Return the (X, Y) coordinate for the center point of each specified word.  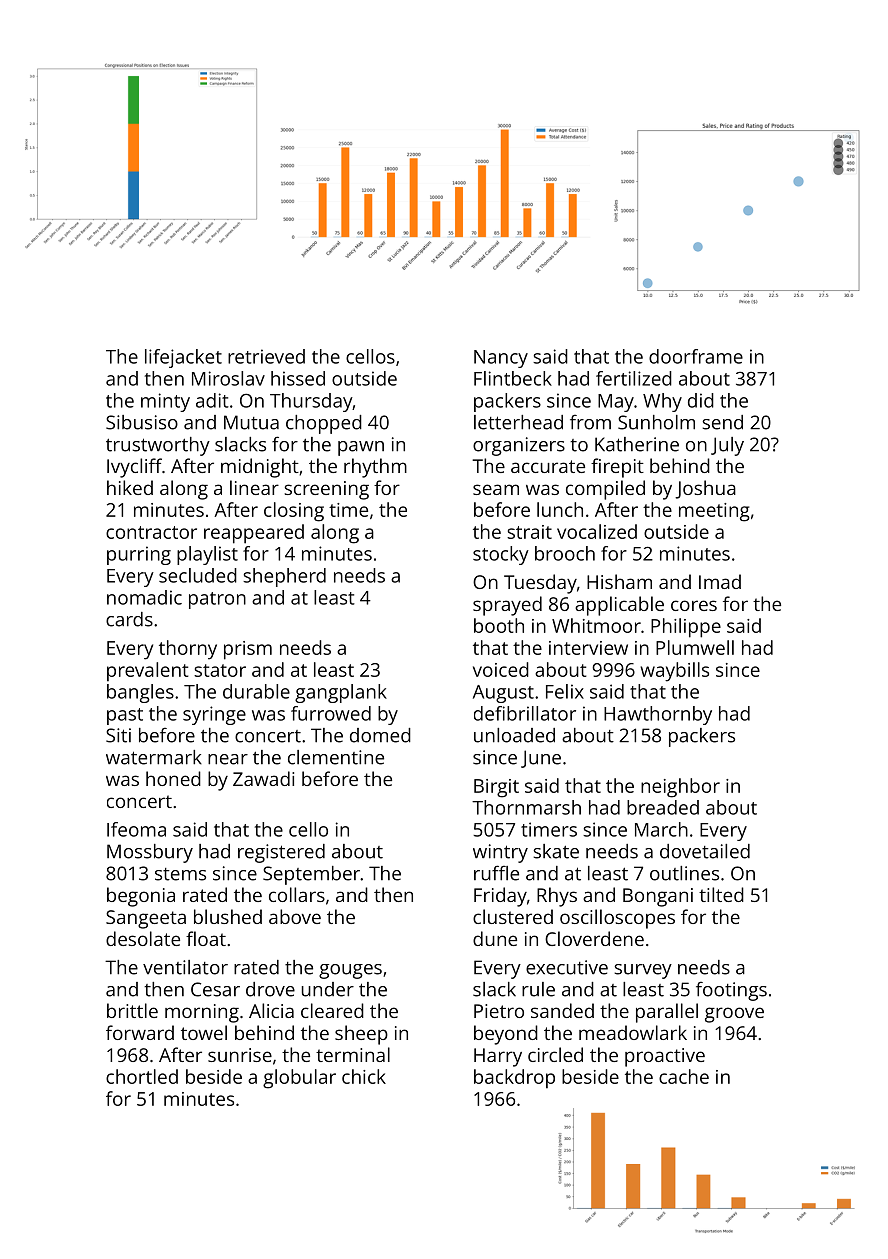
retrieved (266, 356)
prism (248, 650)
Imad (720, 581)
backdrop (514, 1079)
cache (684, 1076)
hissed (298, 378)
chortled (142, 1076)
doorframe (696, 356)
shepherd (284, 577)
